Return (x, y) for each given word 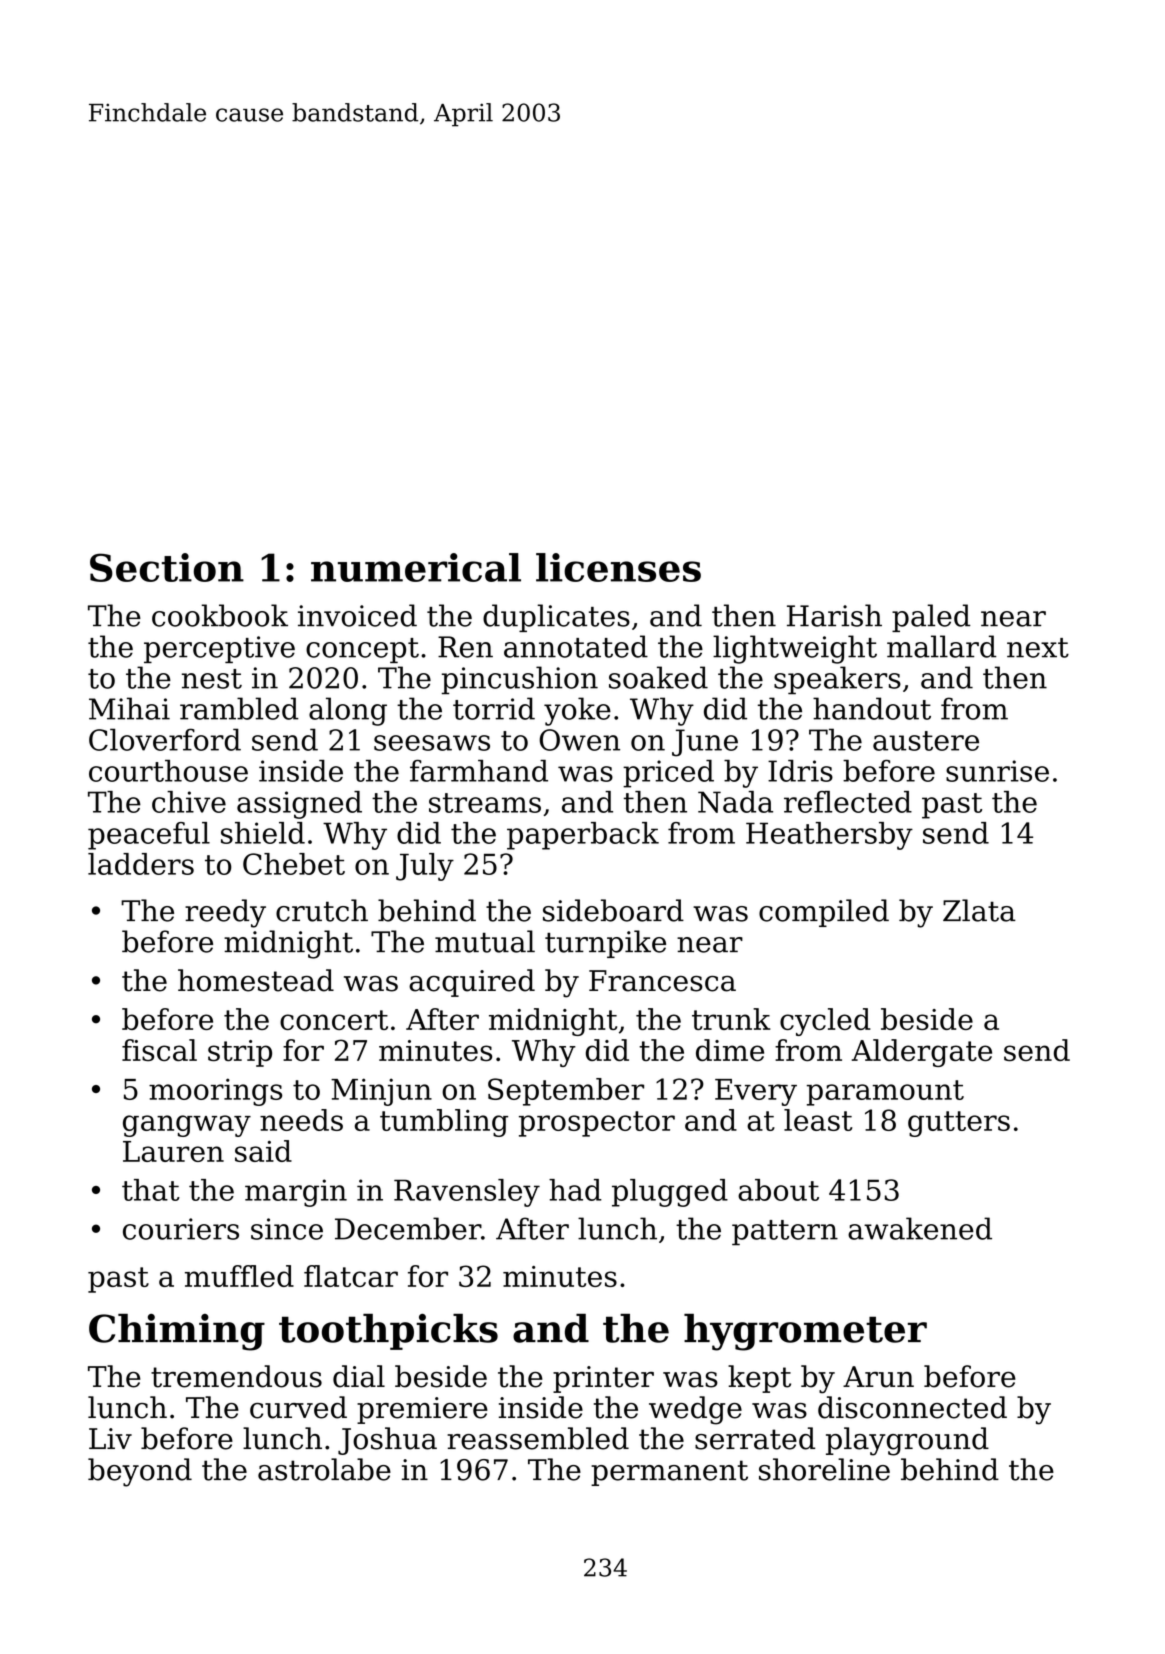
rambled (239, 708)
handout (872, 708)
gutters (959, 1124)
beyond (140, 1472)
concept (362, 650)
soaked (658, 677)
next (1038, 648)
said (263, 1151)
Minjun (381, 1092)
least (818, 1120)
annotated (576, 646)
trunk (731, 1019)
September (566, 1092)
